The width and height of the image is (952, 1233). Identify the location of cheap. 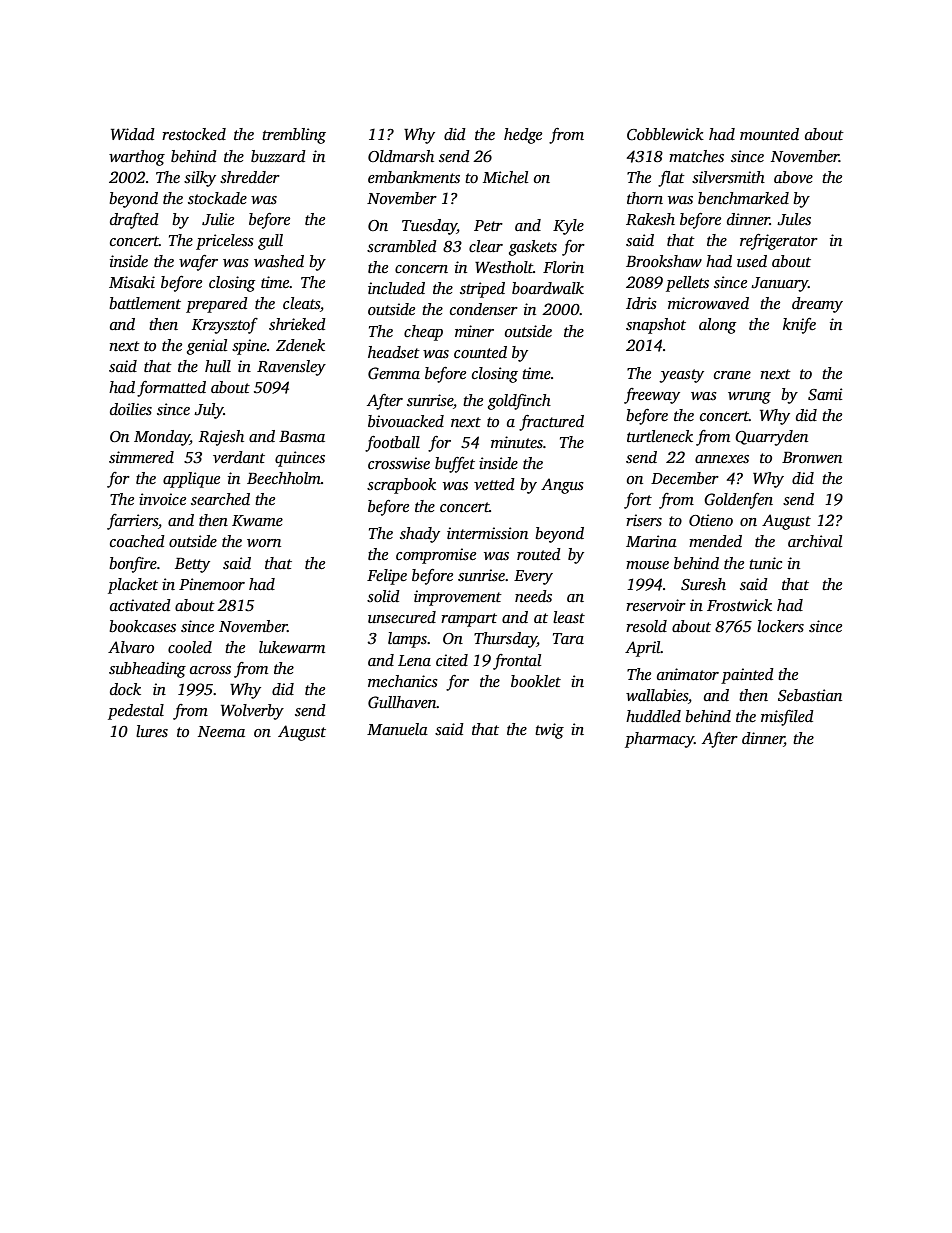
(423, 333).
